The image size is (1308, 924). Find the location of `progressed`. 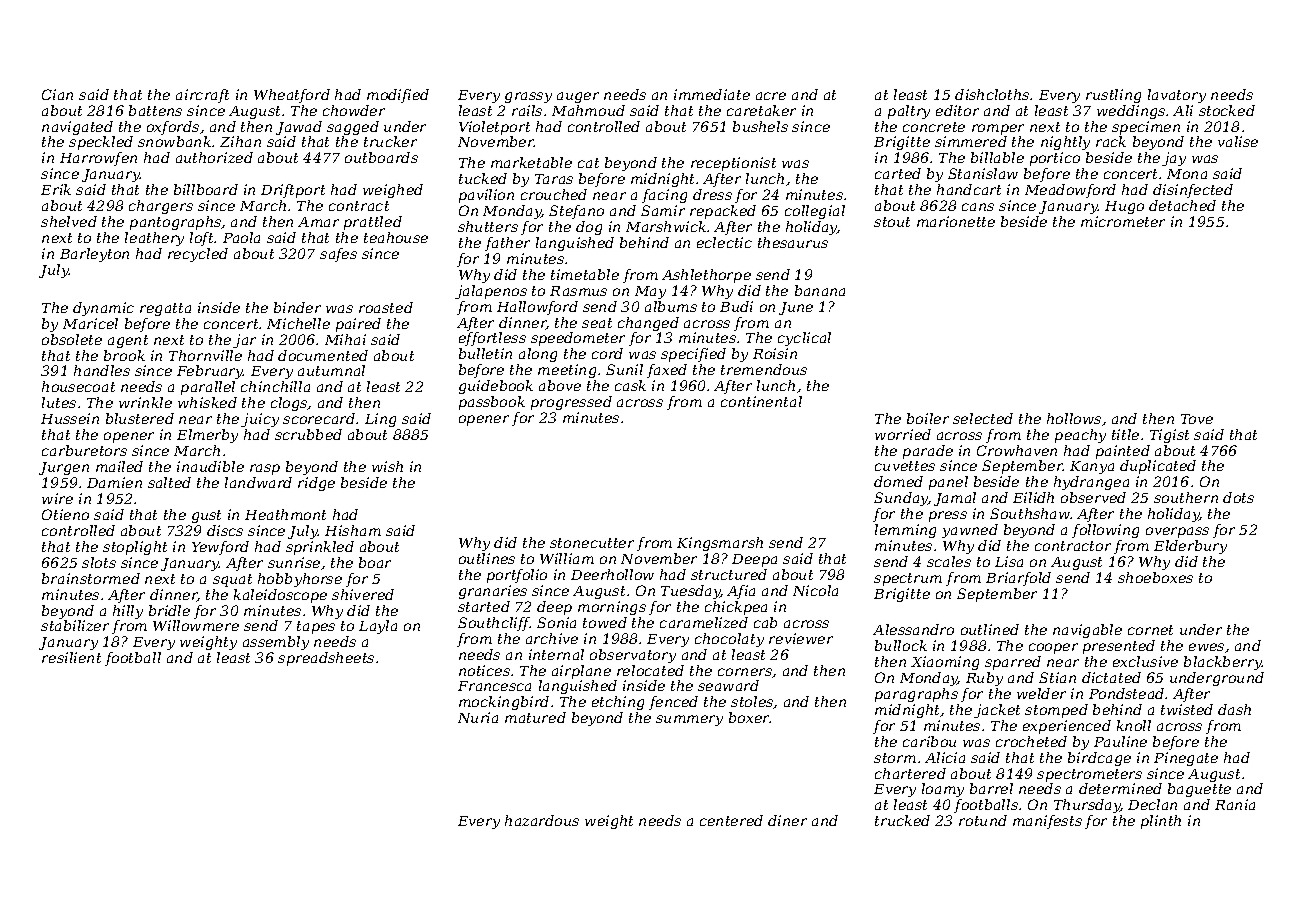

progressed is located at coordinates (571, 403).
